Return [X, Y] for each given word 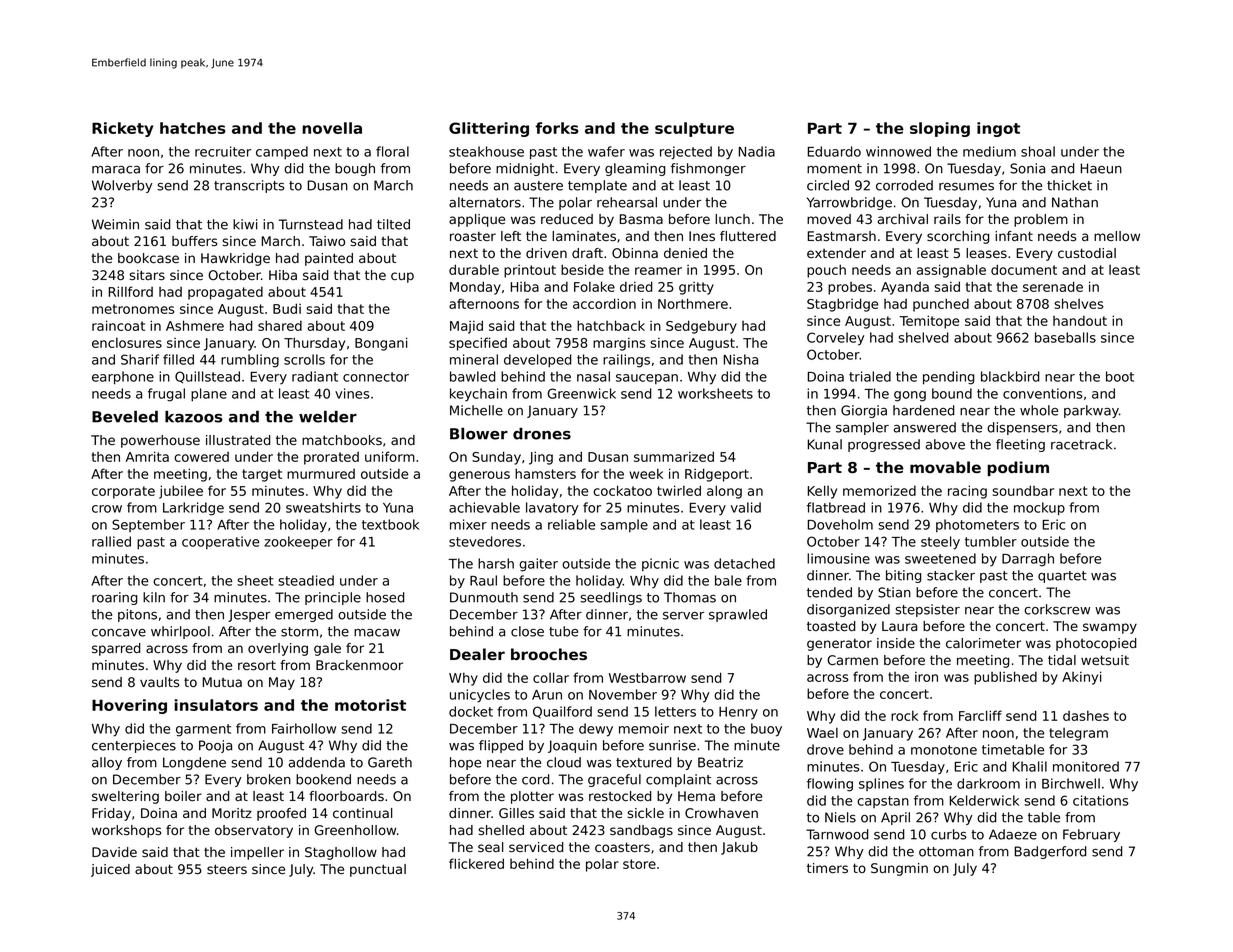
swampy [1110, 628]
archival [903, 219]
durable [474, 269]
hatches [193, 128]
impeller [257, 853]
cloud [564, 762]
